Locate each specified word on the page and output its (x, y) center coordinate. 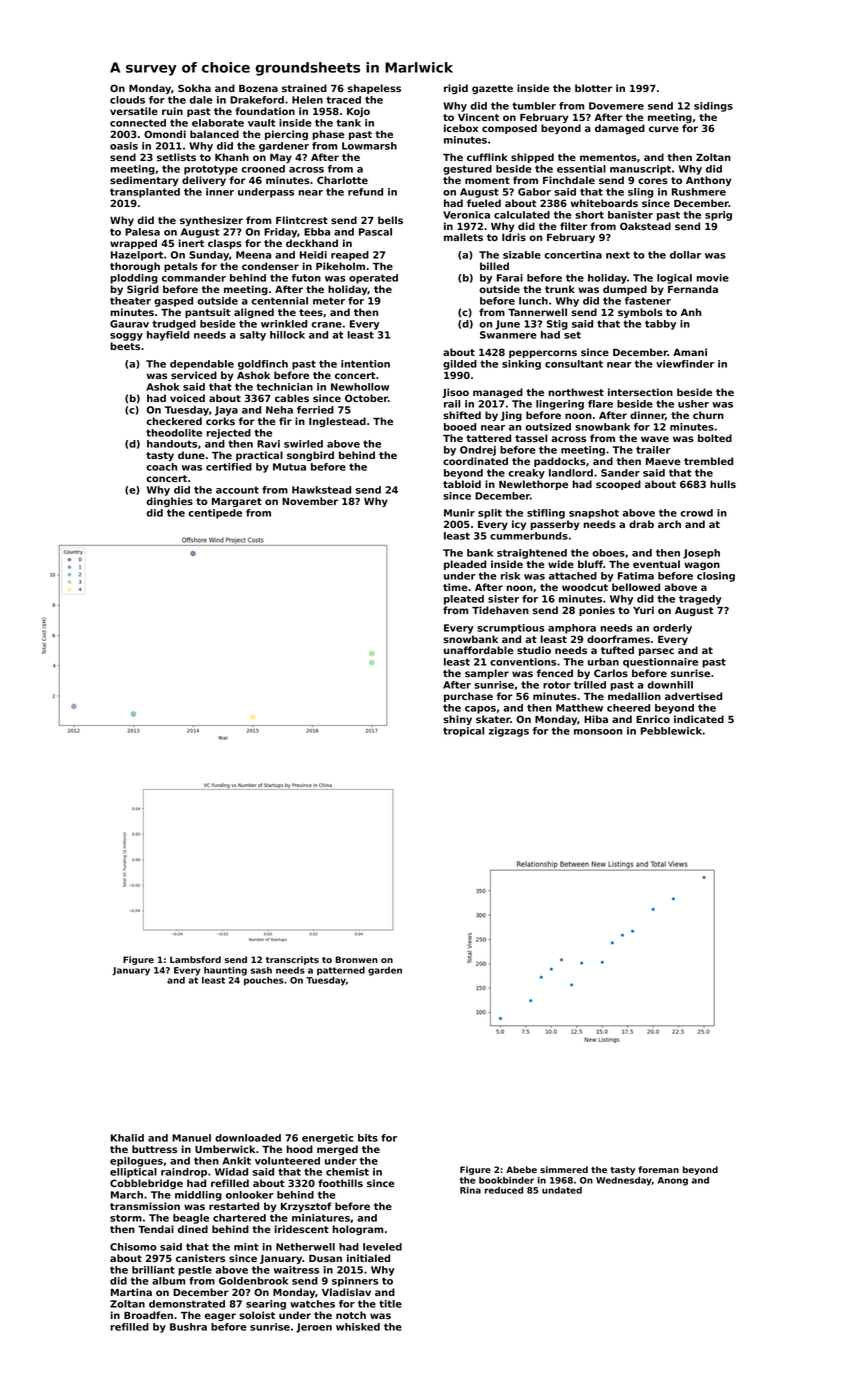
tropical (463, 732)
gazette (492, 89)
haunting (225, 971)
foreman (658, 1169)
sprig (718, 216)
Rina (470, 1190)
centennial (279, 301)
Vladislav (346, 1292)
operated (373, 279)
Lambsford (195, 959)
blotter (593, 88)
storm (126, 1218)
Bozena (258, 88)
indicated (699, 719)
